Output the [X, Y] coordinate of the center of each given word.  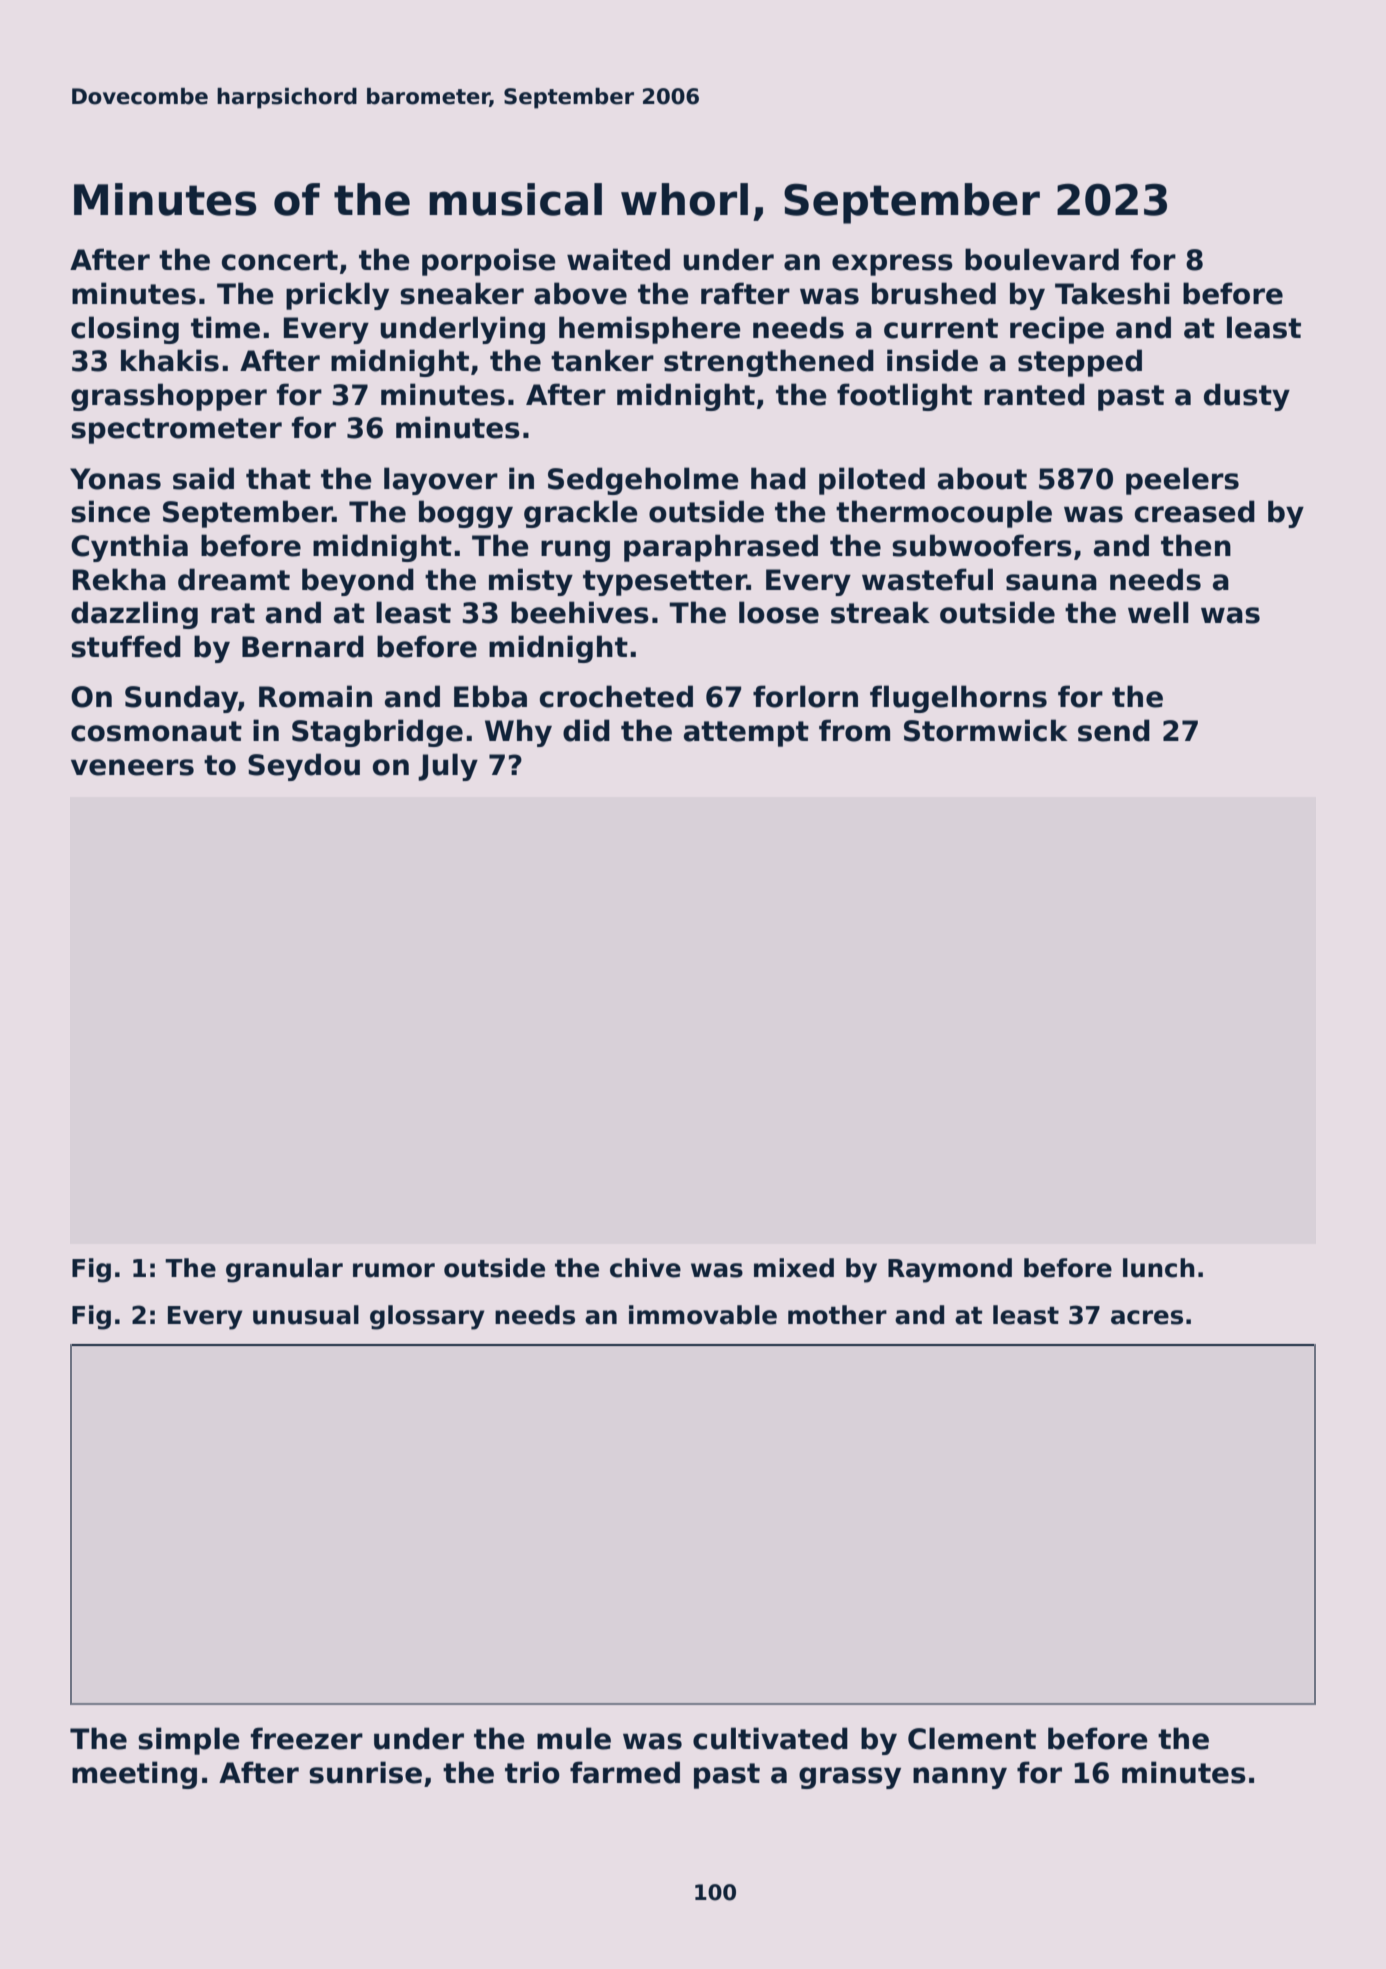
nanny [960, 1778]
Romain [315, 696]
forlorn [805, 696]
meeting [134, 1775]
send [1114, 730]
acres [1147, 1317]
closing [125, 330]
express [892, 265]
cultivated [770, 1738]
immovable [703, 1315]
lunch [1159, 1268]
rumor [394, 1270]
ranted [1034, 394]
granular [284, 1270]
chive [645, 1268]
